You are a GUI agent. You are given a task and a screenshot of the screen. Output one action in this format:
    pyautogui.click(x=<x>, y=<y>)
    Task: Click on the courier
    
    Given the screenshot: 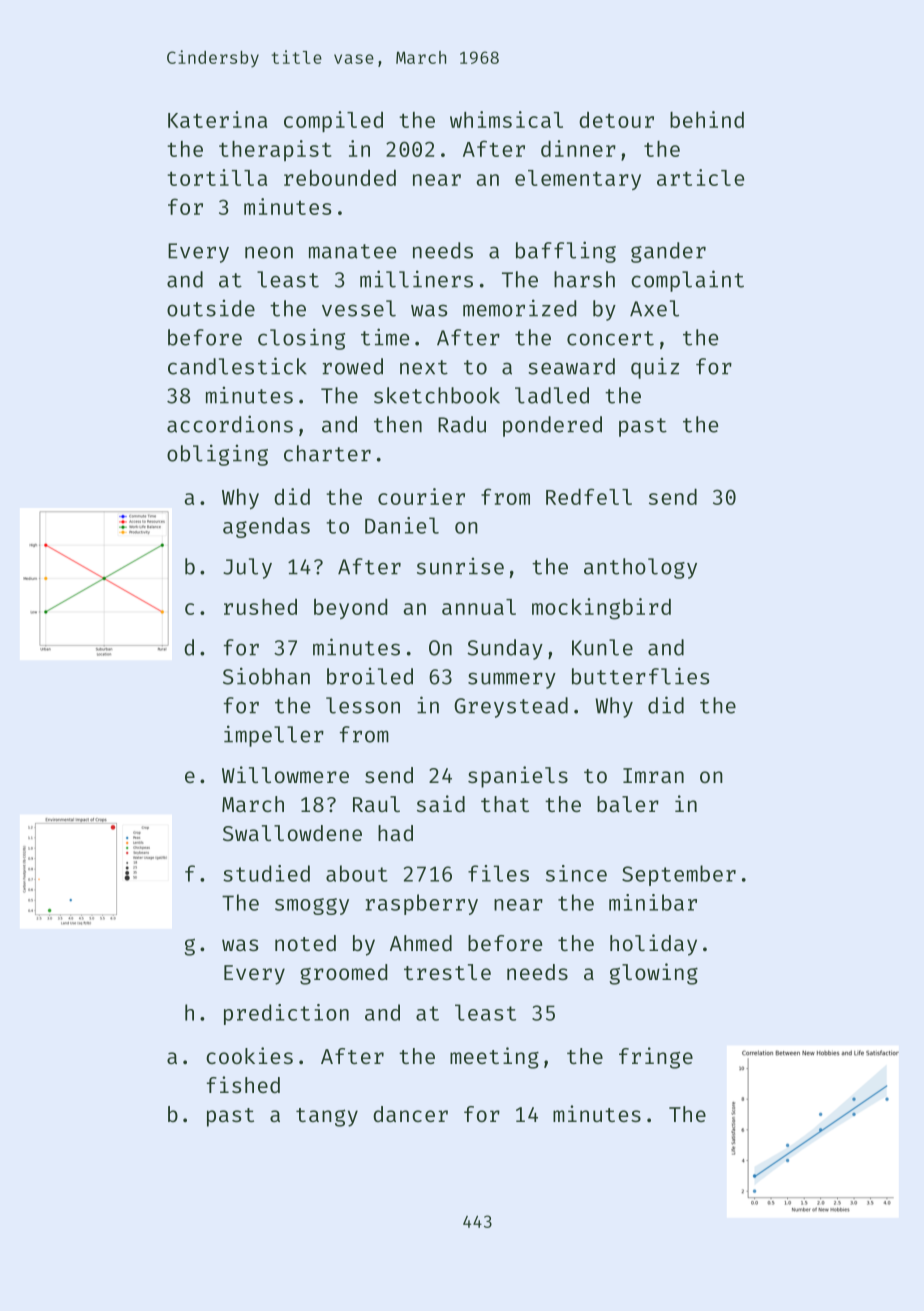 What is the action you would take?
    pyautogui.click(x=421, y=496)
